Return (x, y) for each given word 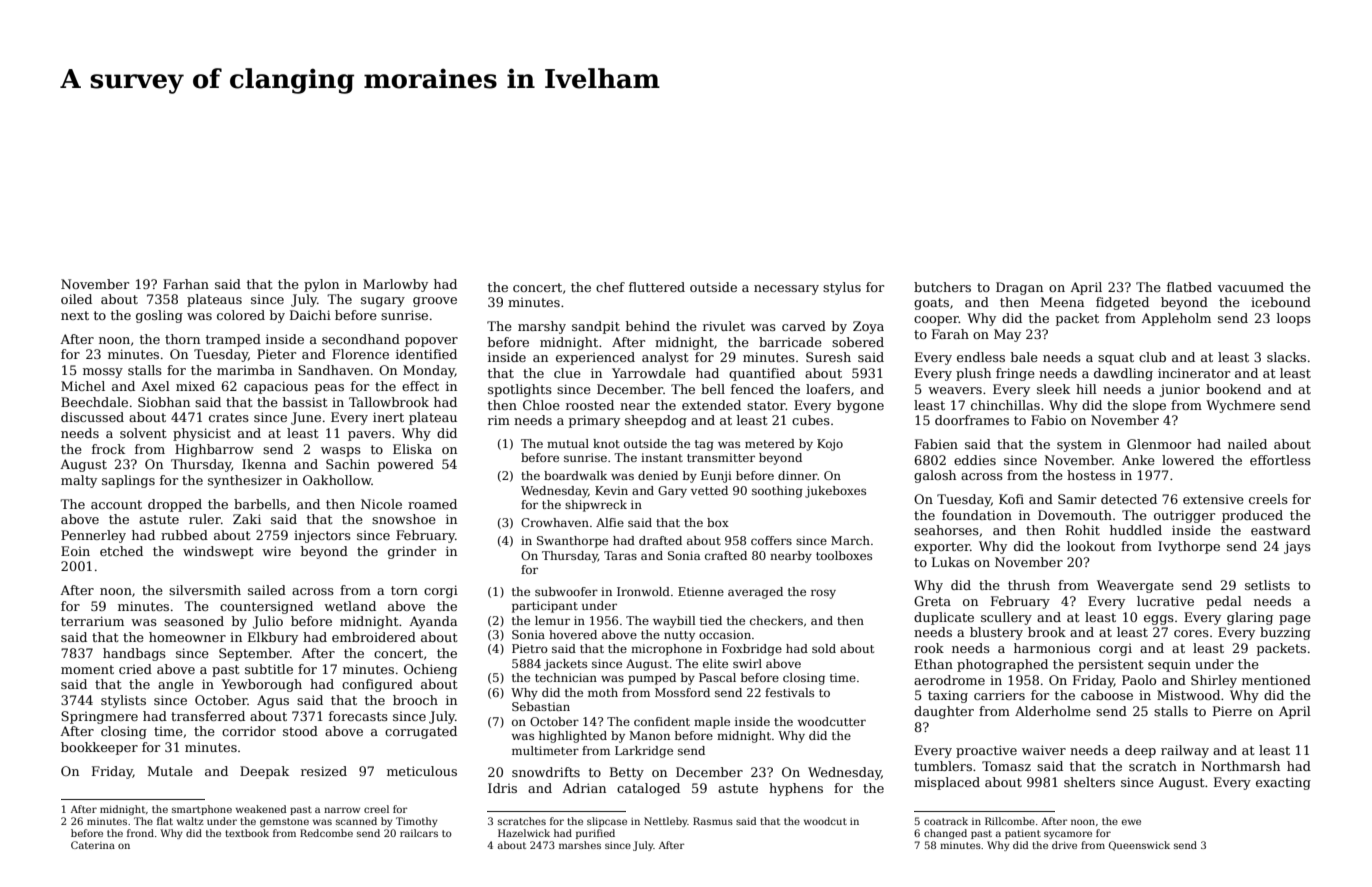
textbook (247, 833)
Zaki (247, 519)
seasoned (194, 621)
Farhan (186, 284)
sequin (1169, 665)
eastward (1281, 530)
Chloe (541, 405)
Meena (1062, 302)
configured (377, 685)
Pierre (1232, 711)
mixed (195, 386)
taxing (948, 696)
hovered (573, 634)
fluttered (657, 287)
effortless (1280, 460)
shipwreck (596, 506)
